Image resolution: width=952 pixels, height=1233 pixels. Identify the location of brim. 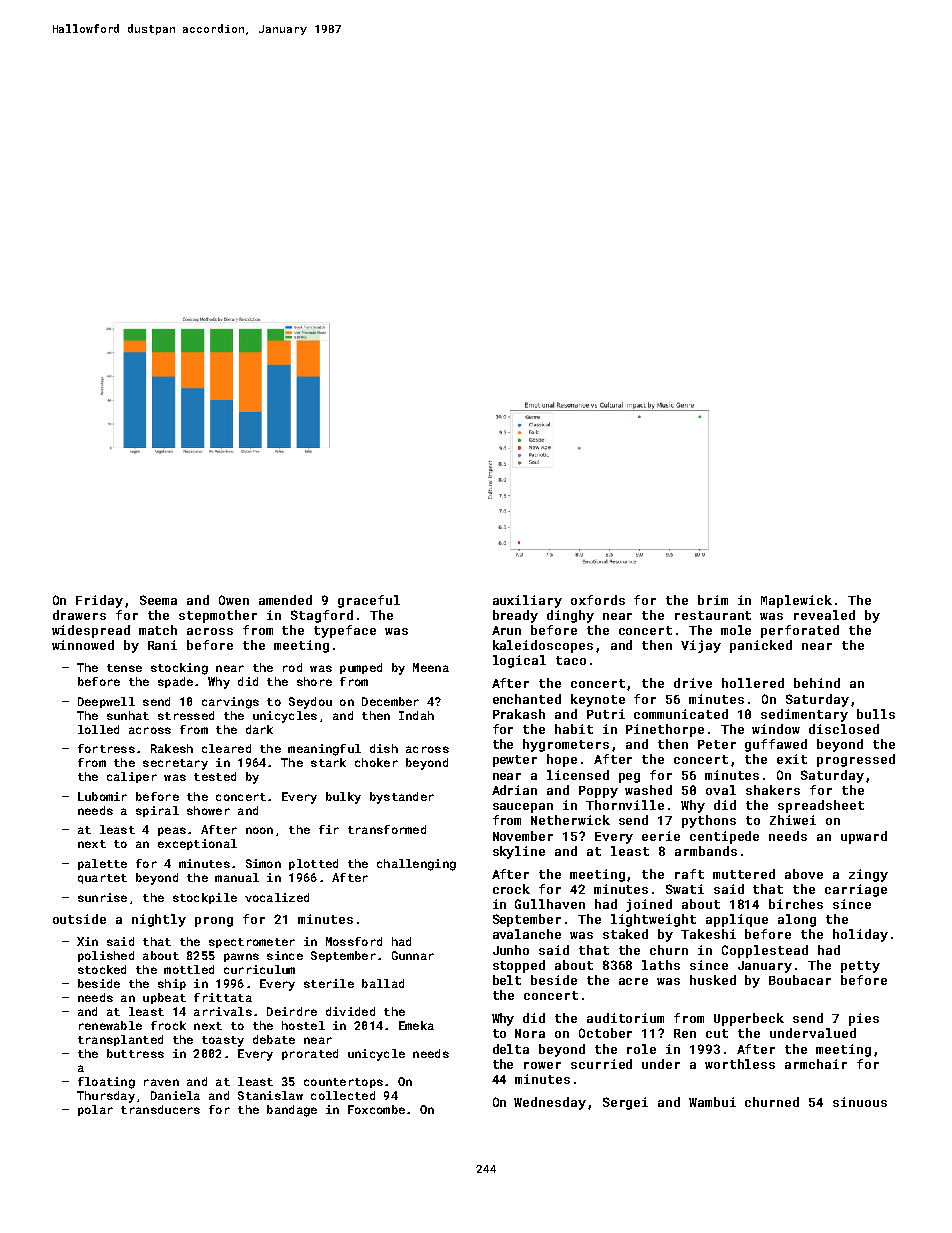
(713, 600).
